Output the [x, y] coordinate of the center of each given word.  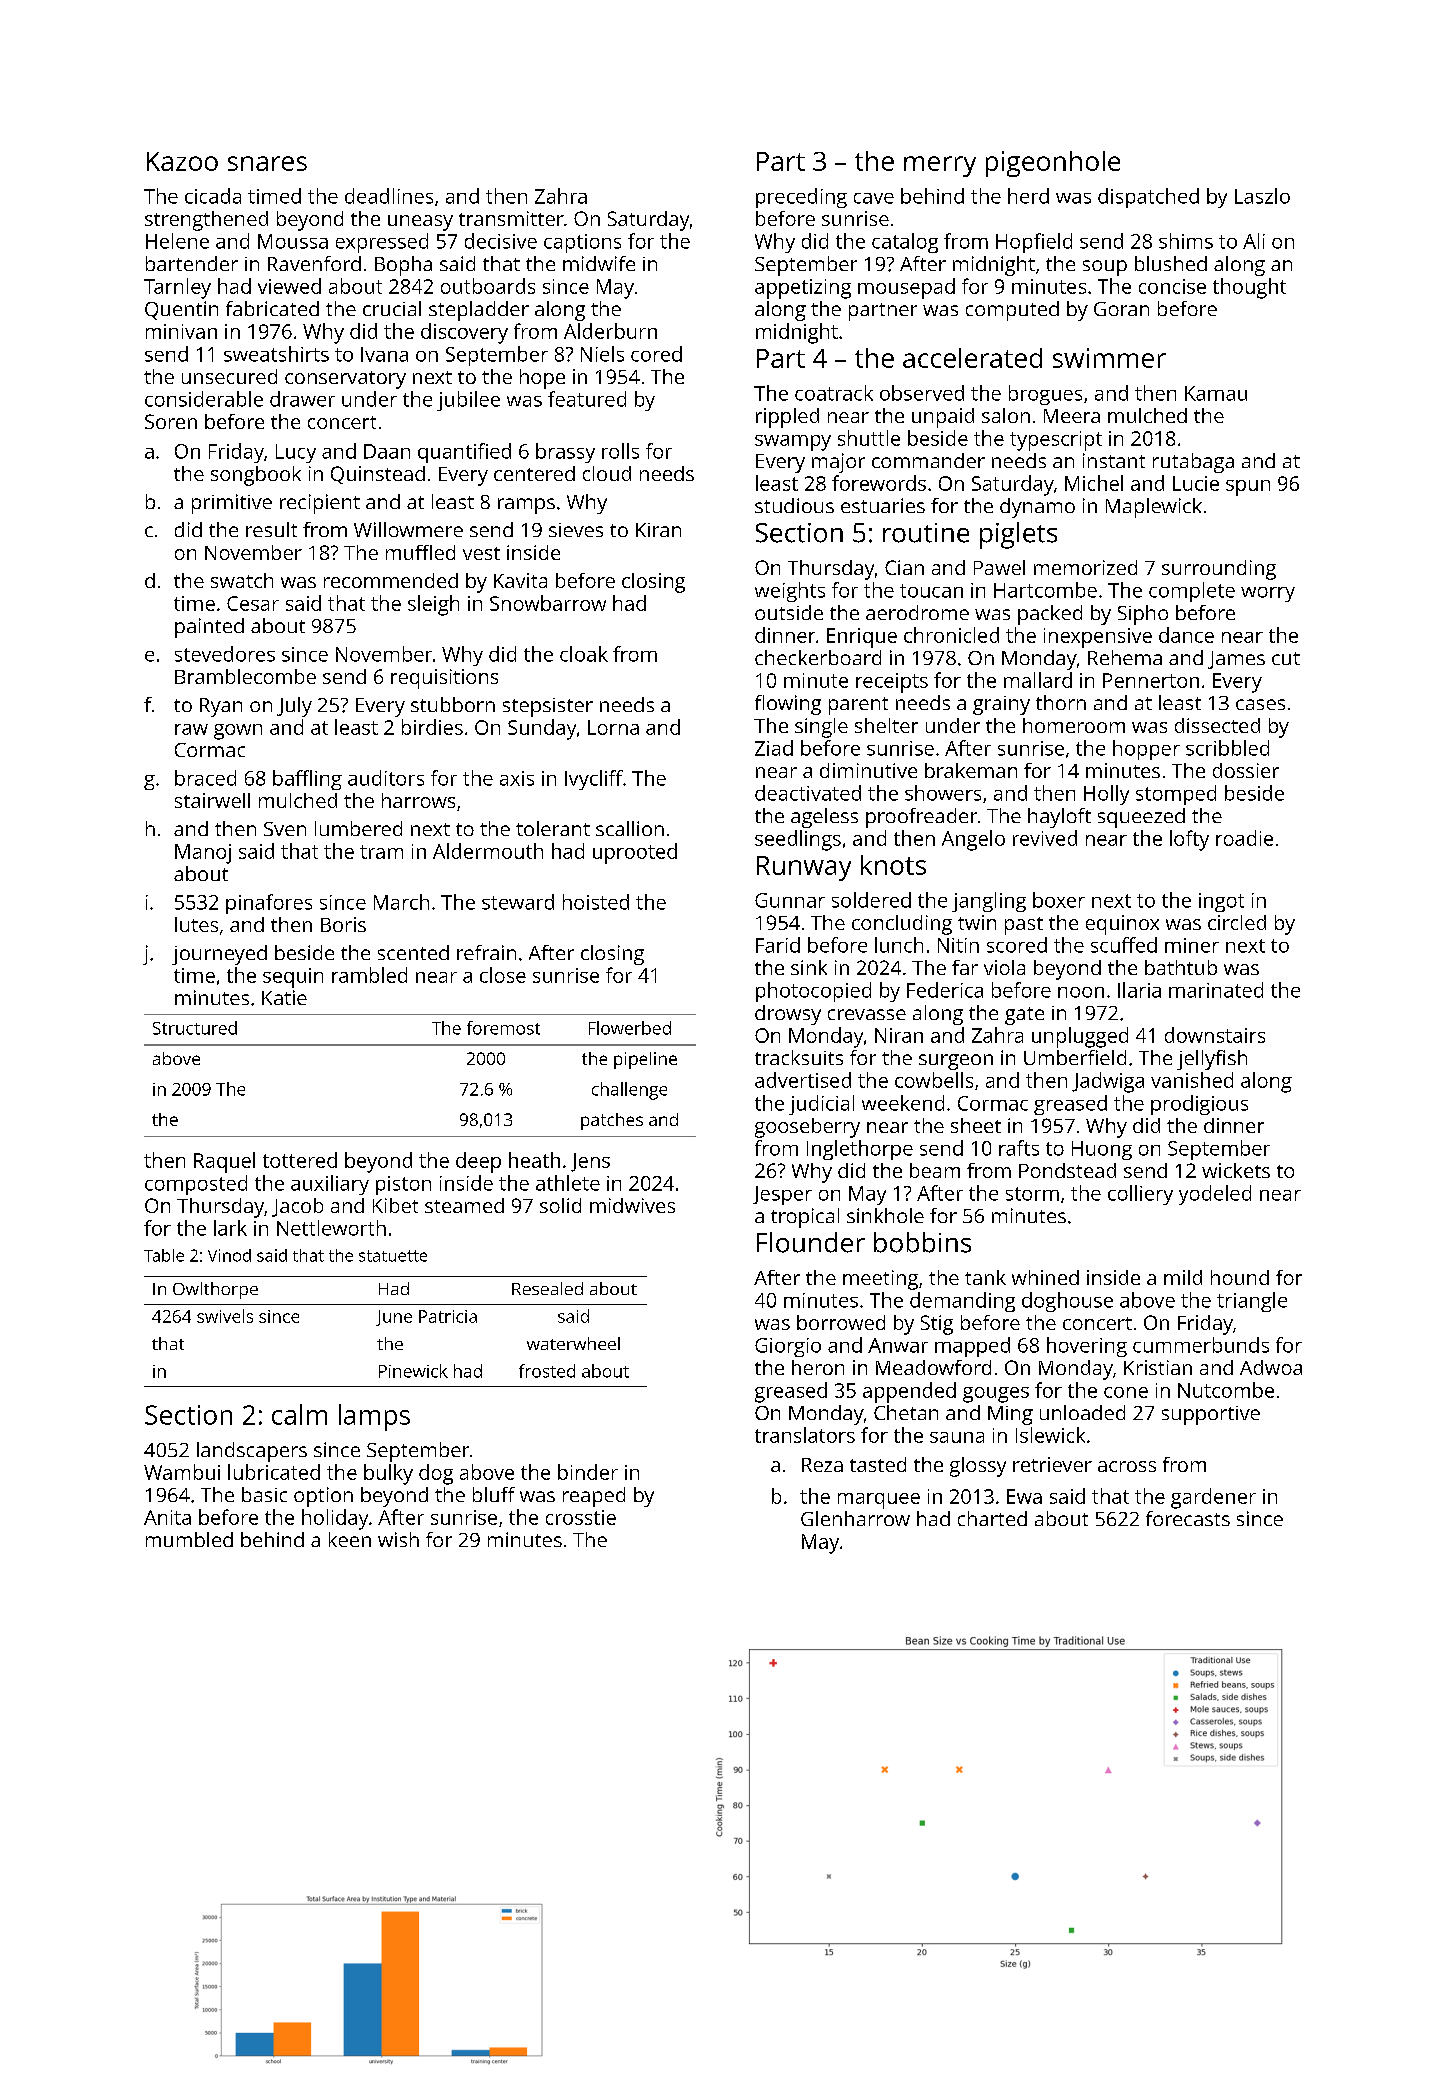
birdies [432, 727]
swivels [225, 1316]
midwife [599, 263]
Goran [1121, 309]
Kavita [520, 580]
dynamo [1037, 508]
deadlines [389, 196]
